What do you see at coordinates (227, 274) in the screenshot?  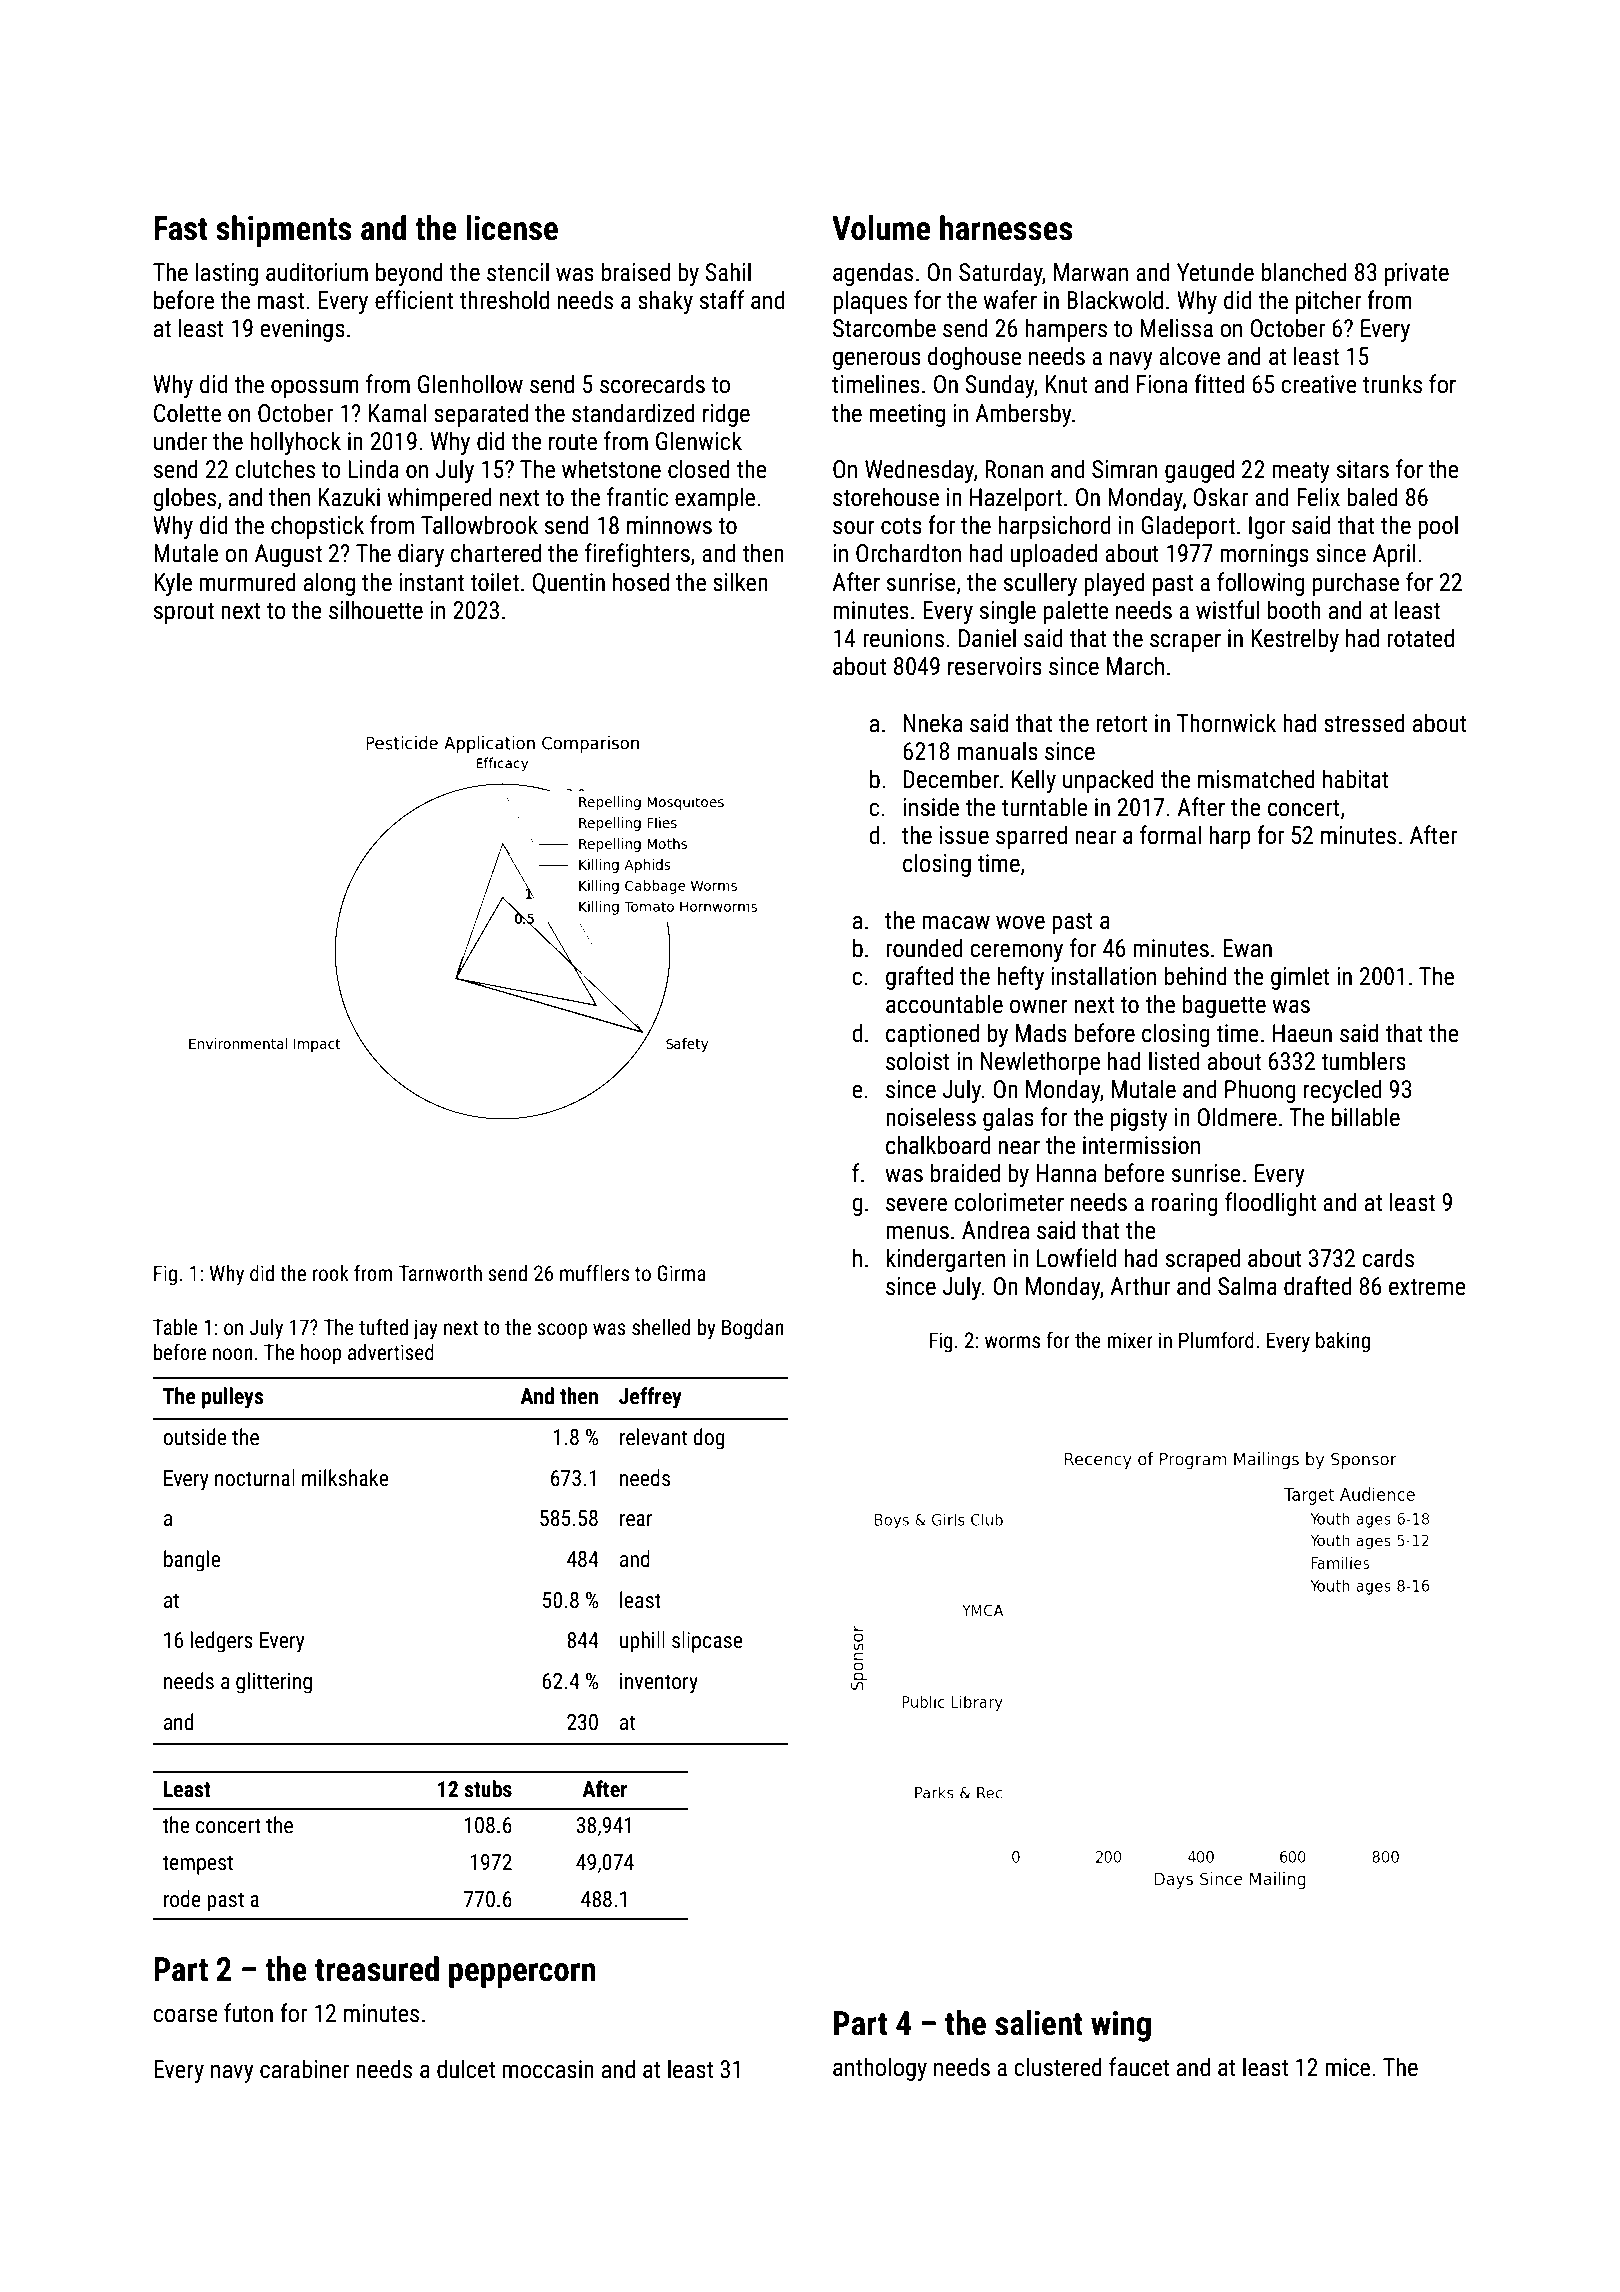 I see `lasting` at bounding box center [227, 274].
